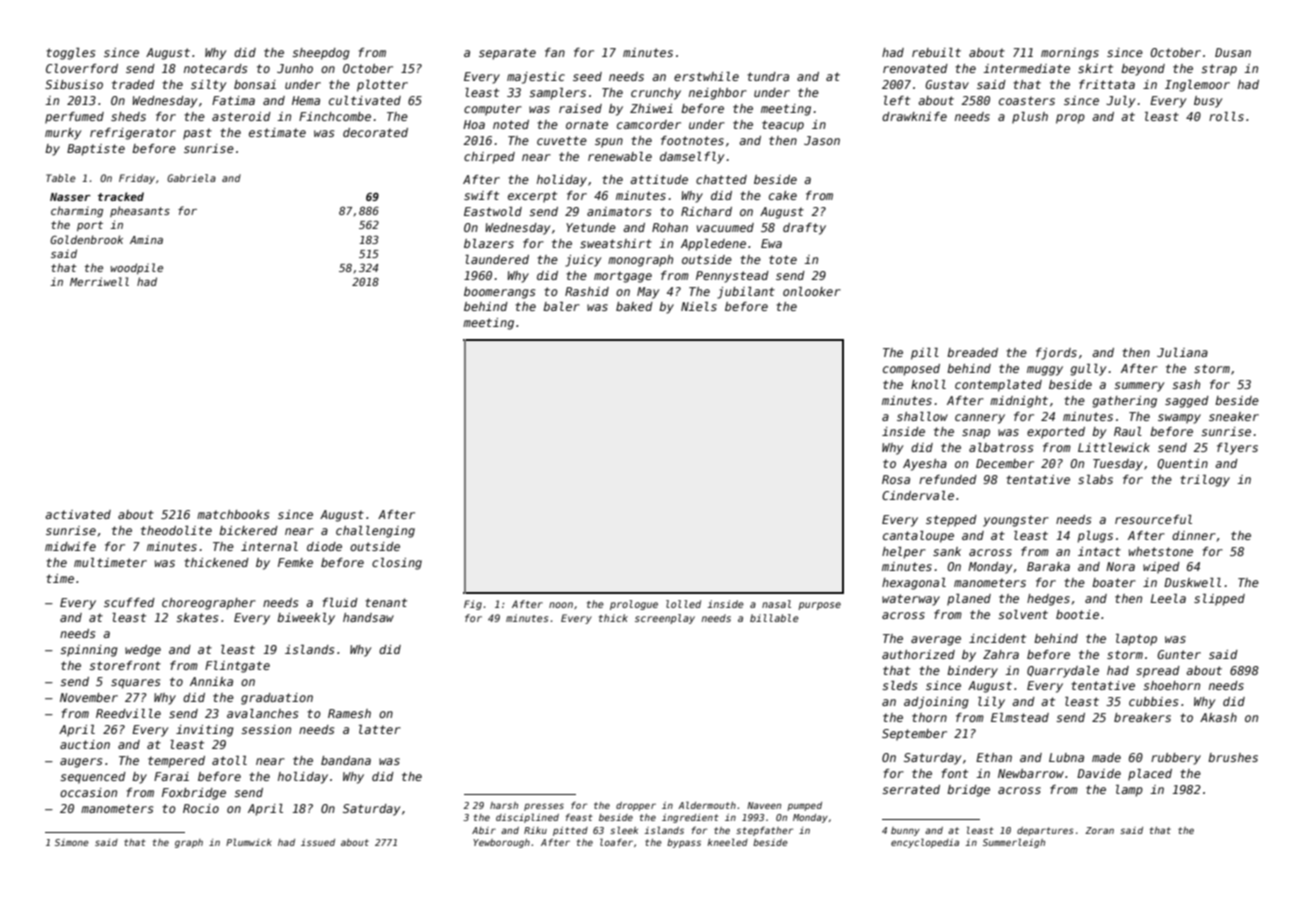  Describe the element at coordinates (72, 842) in the screenshot. I see `Simone` at that location.
